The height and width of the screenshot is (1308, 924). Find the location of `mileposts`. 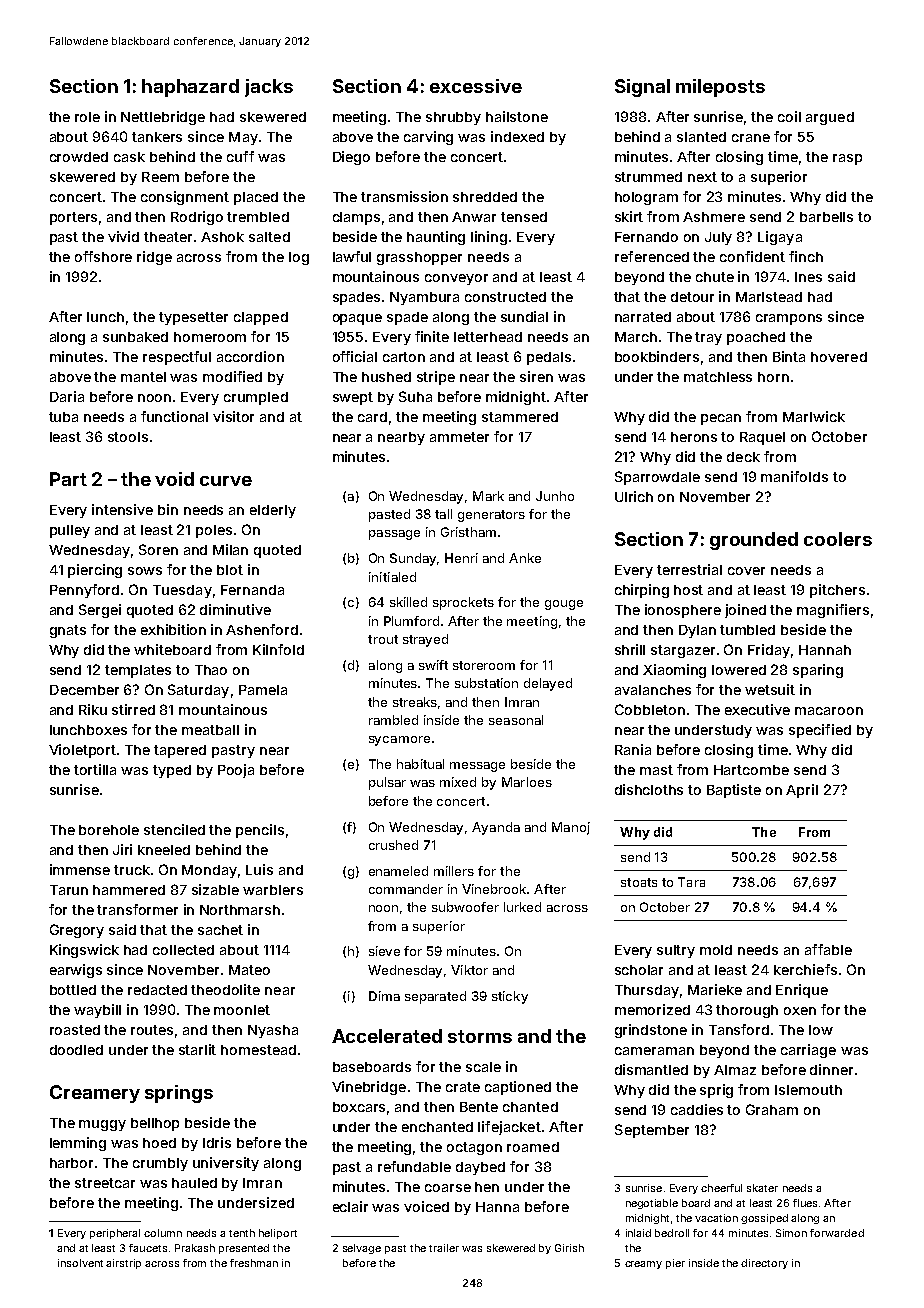

mileposts is located at coordinates (720, 88).
